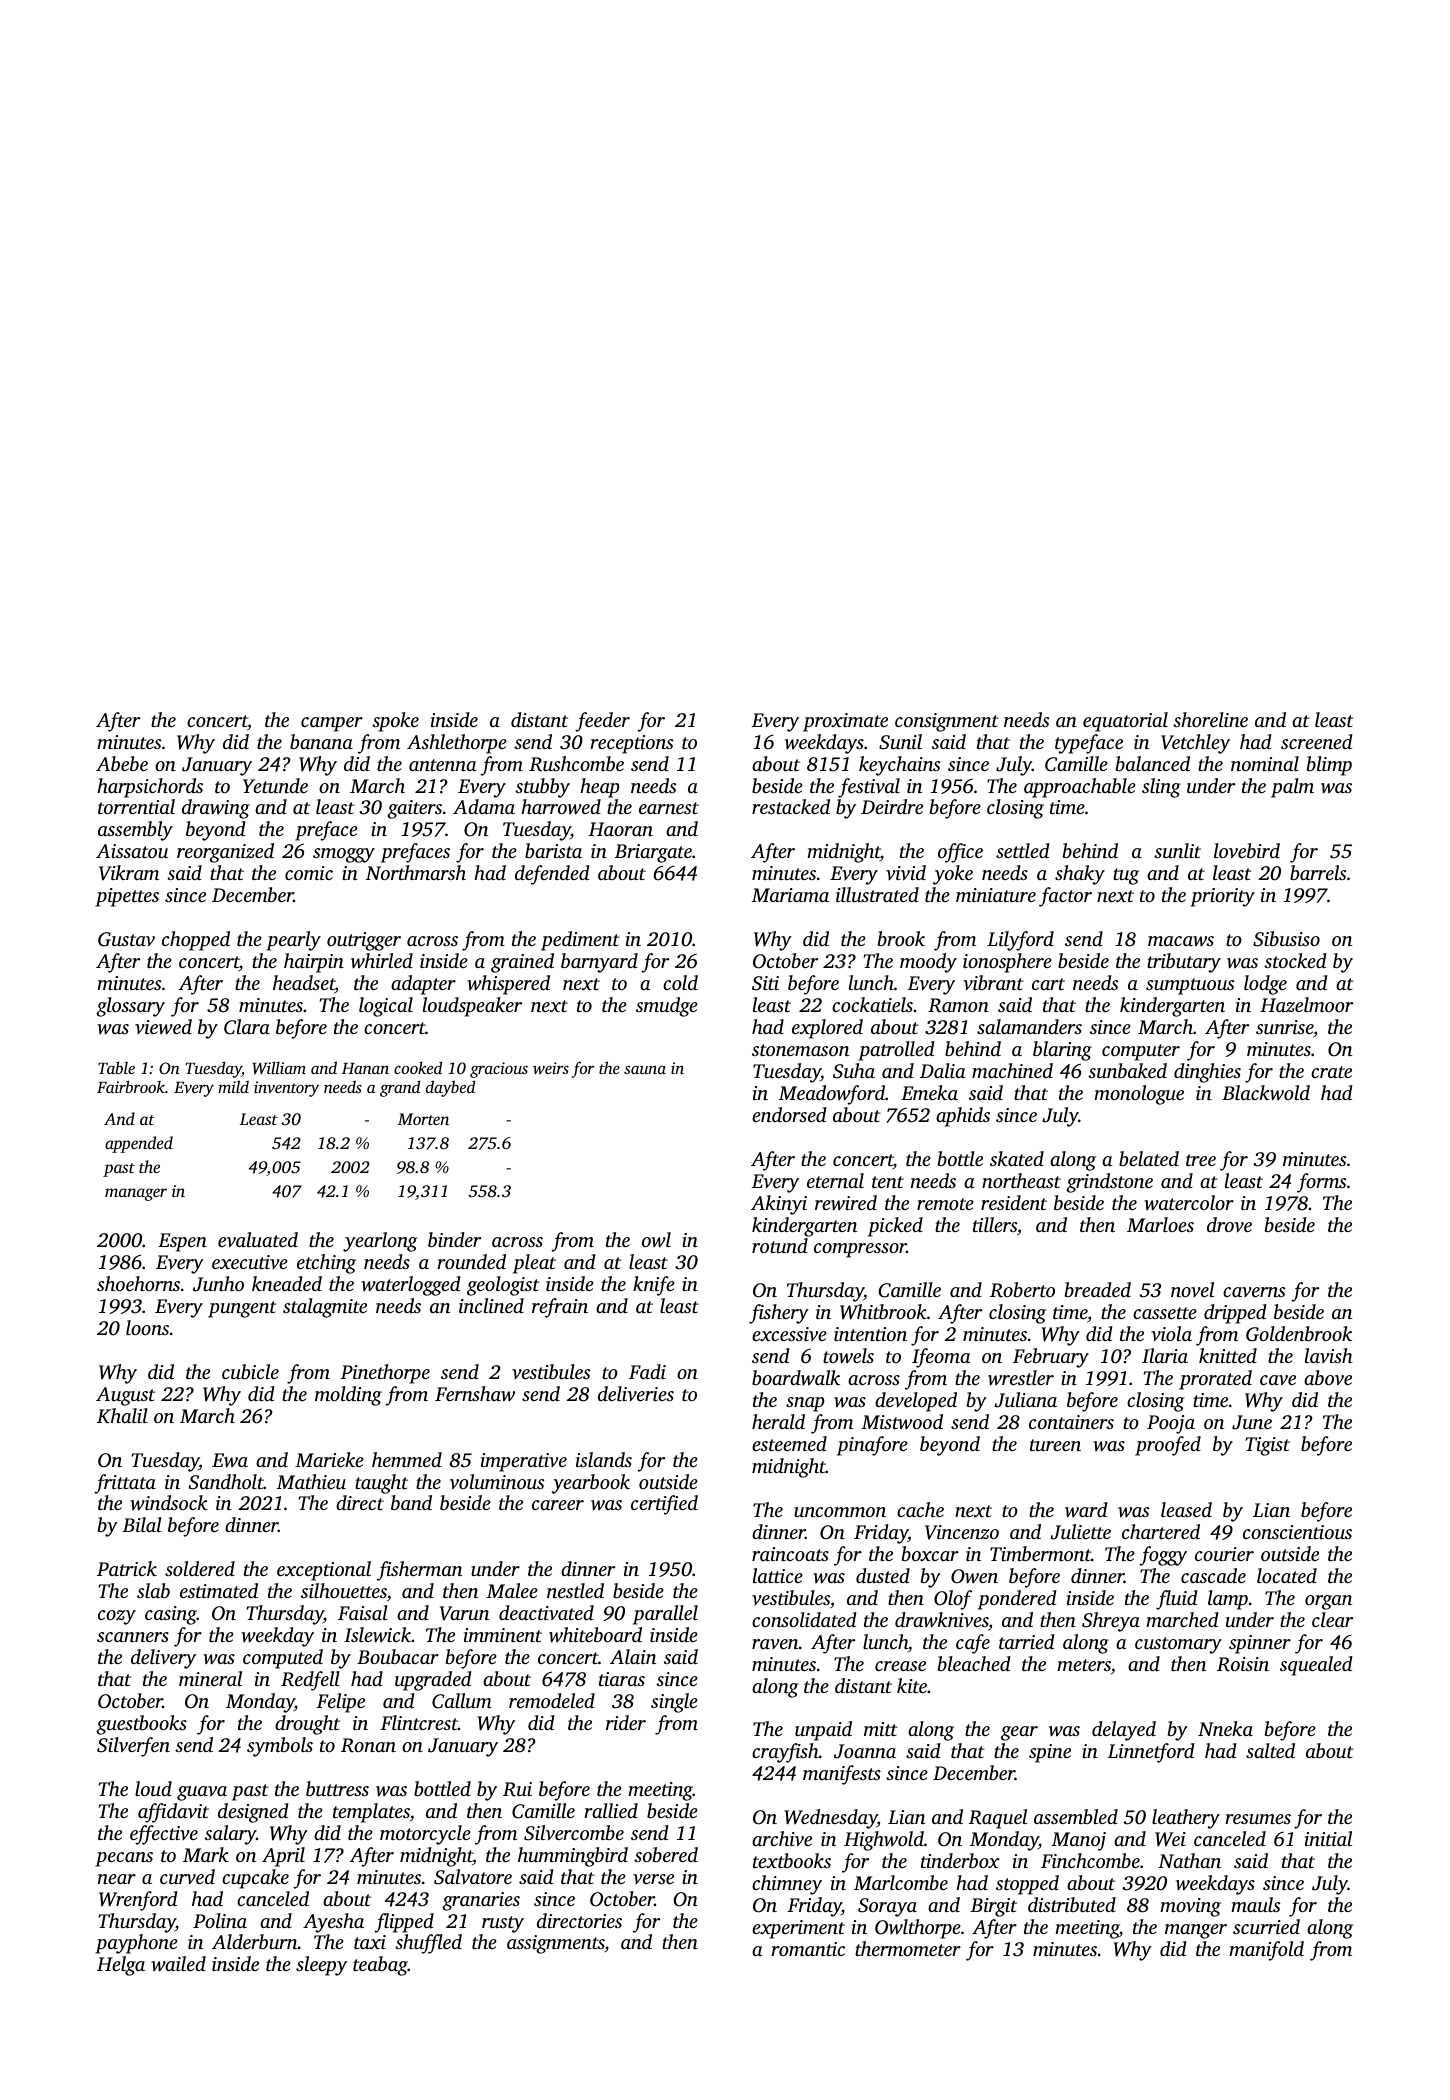 Image resolution: width=1450 pixels, height=2100 pixels. What do you see at coordinates (555, 1944) in the document?
I see `assignments` at bounding box center [555, 1944].
